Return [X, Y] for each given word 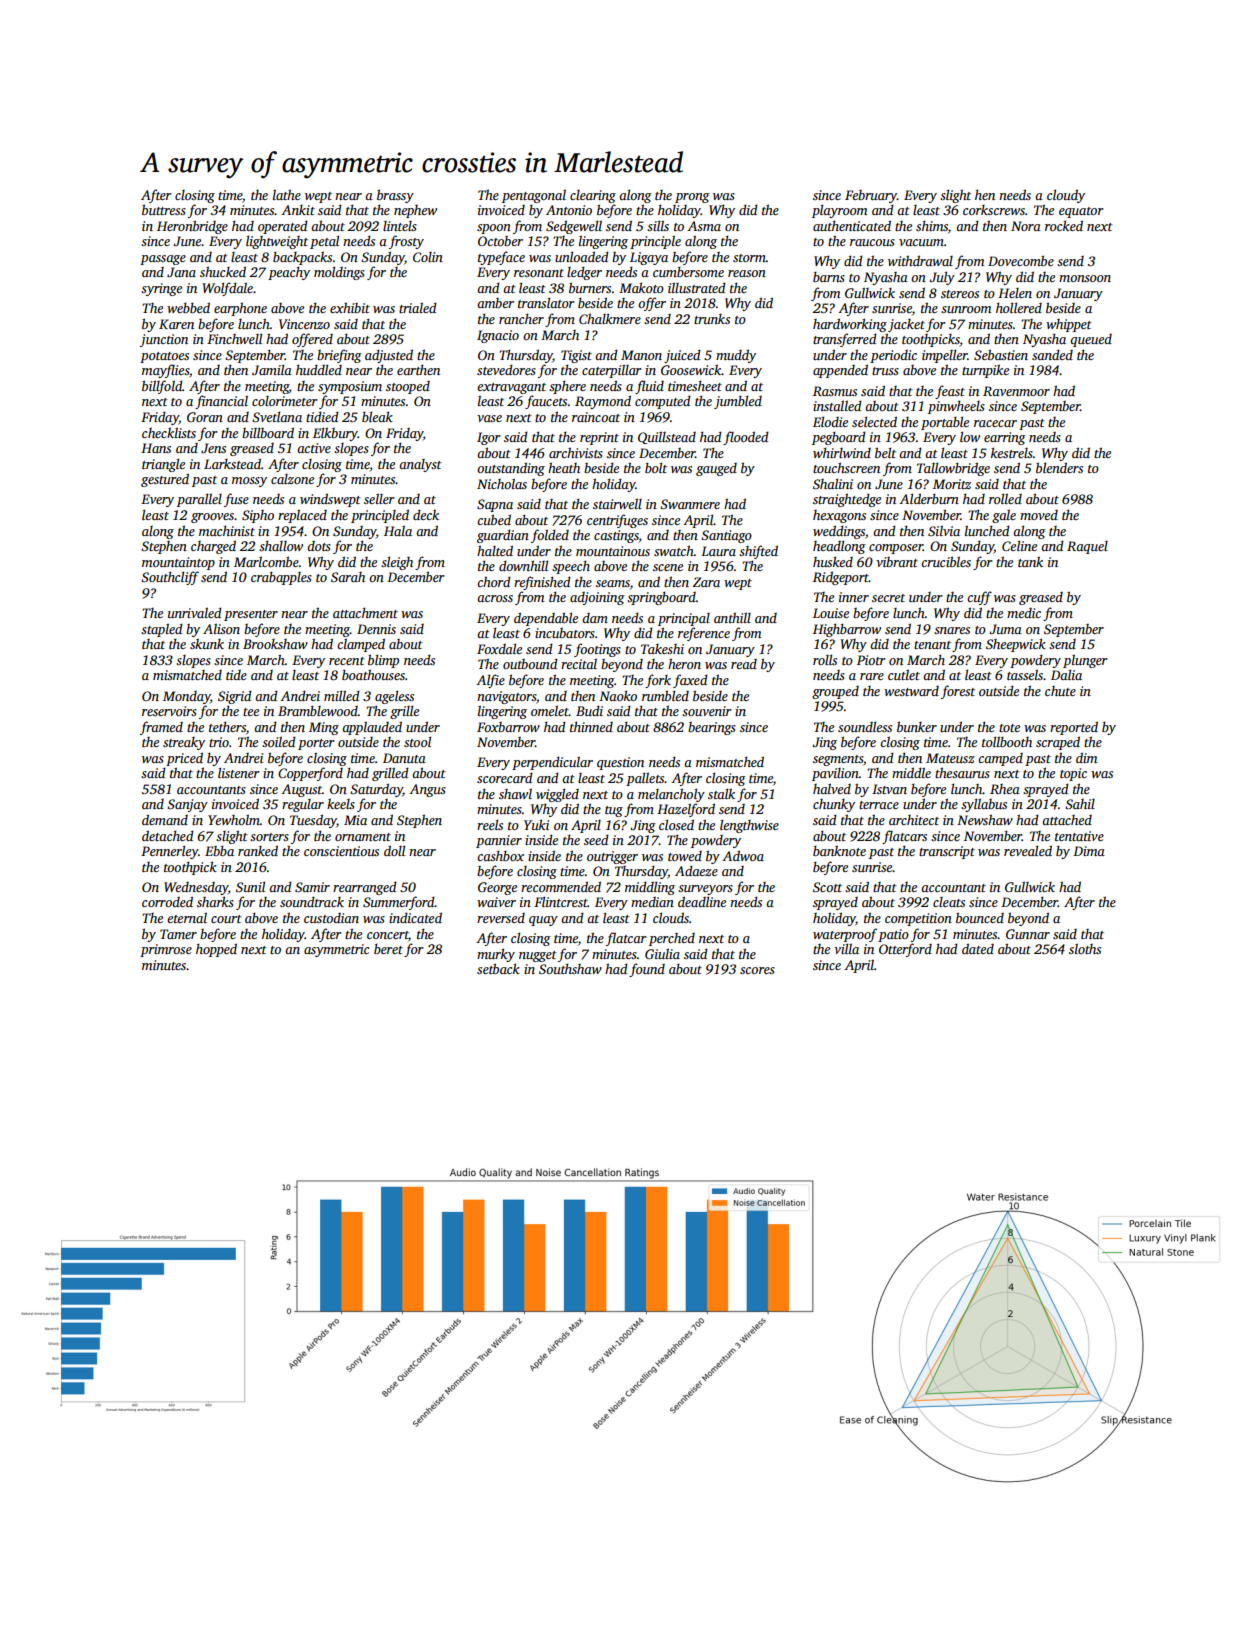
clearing [593, 196]
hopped [216, 950]
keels [341, 804]
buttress [164, 209]
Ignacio [498, 336]
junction [164, 340]
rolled [1005, 498]
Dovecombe [1021, 260]
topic [1073, 774]
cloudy [1066, 196]
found [647, 970]
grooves [212, 518]
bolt [656, 467]
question [620, 763]
